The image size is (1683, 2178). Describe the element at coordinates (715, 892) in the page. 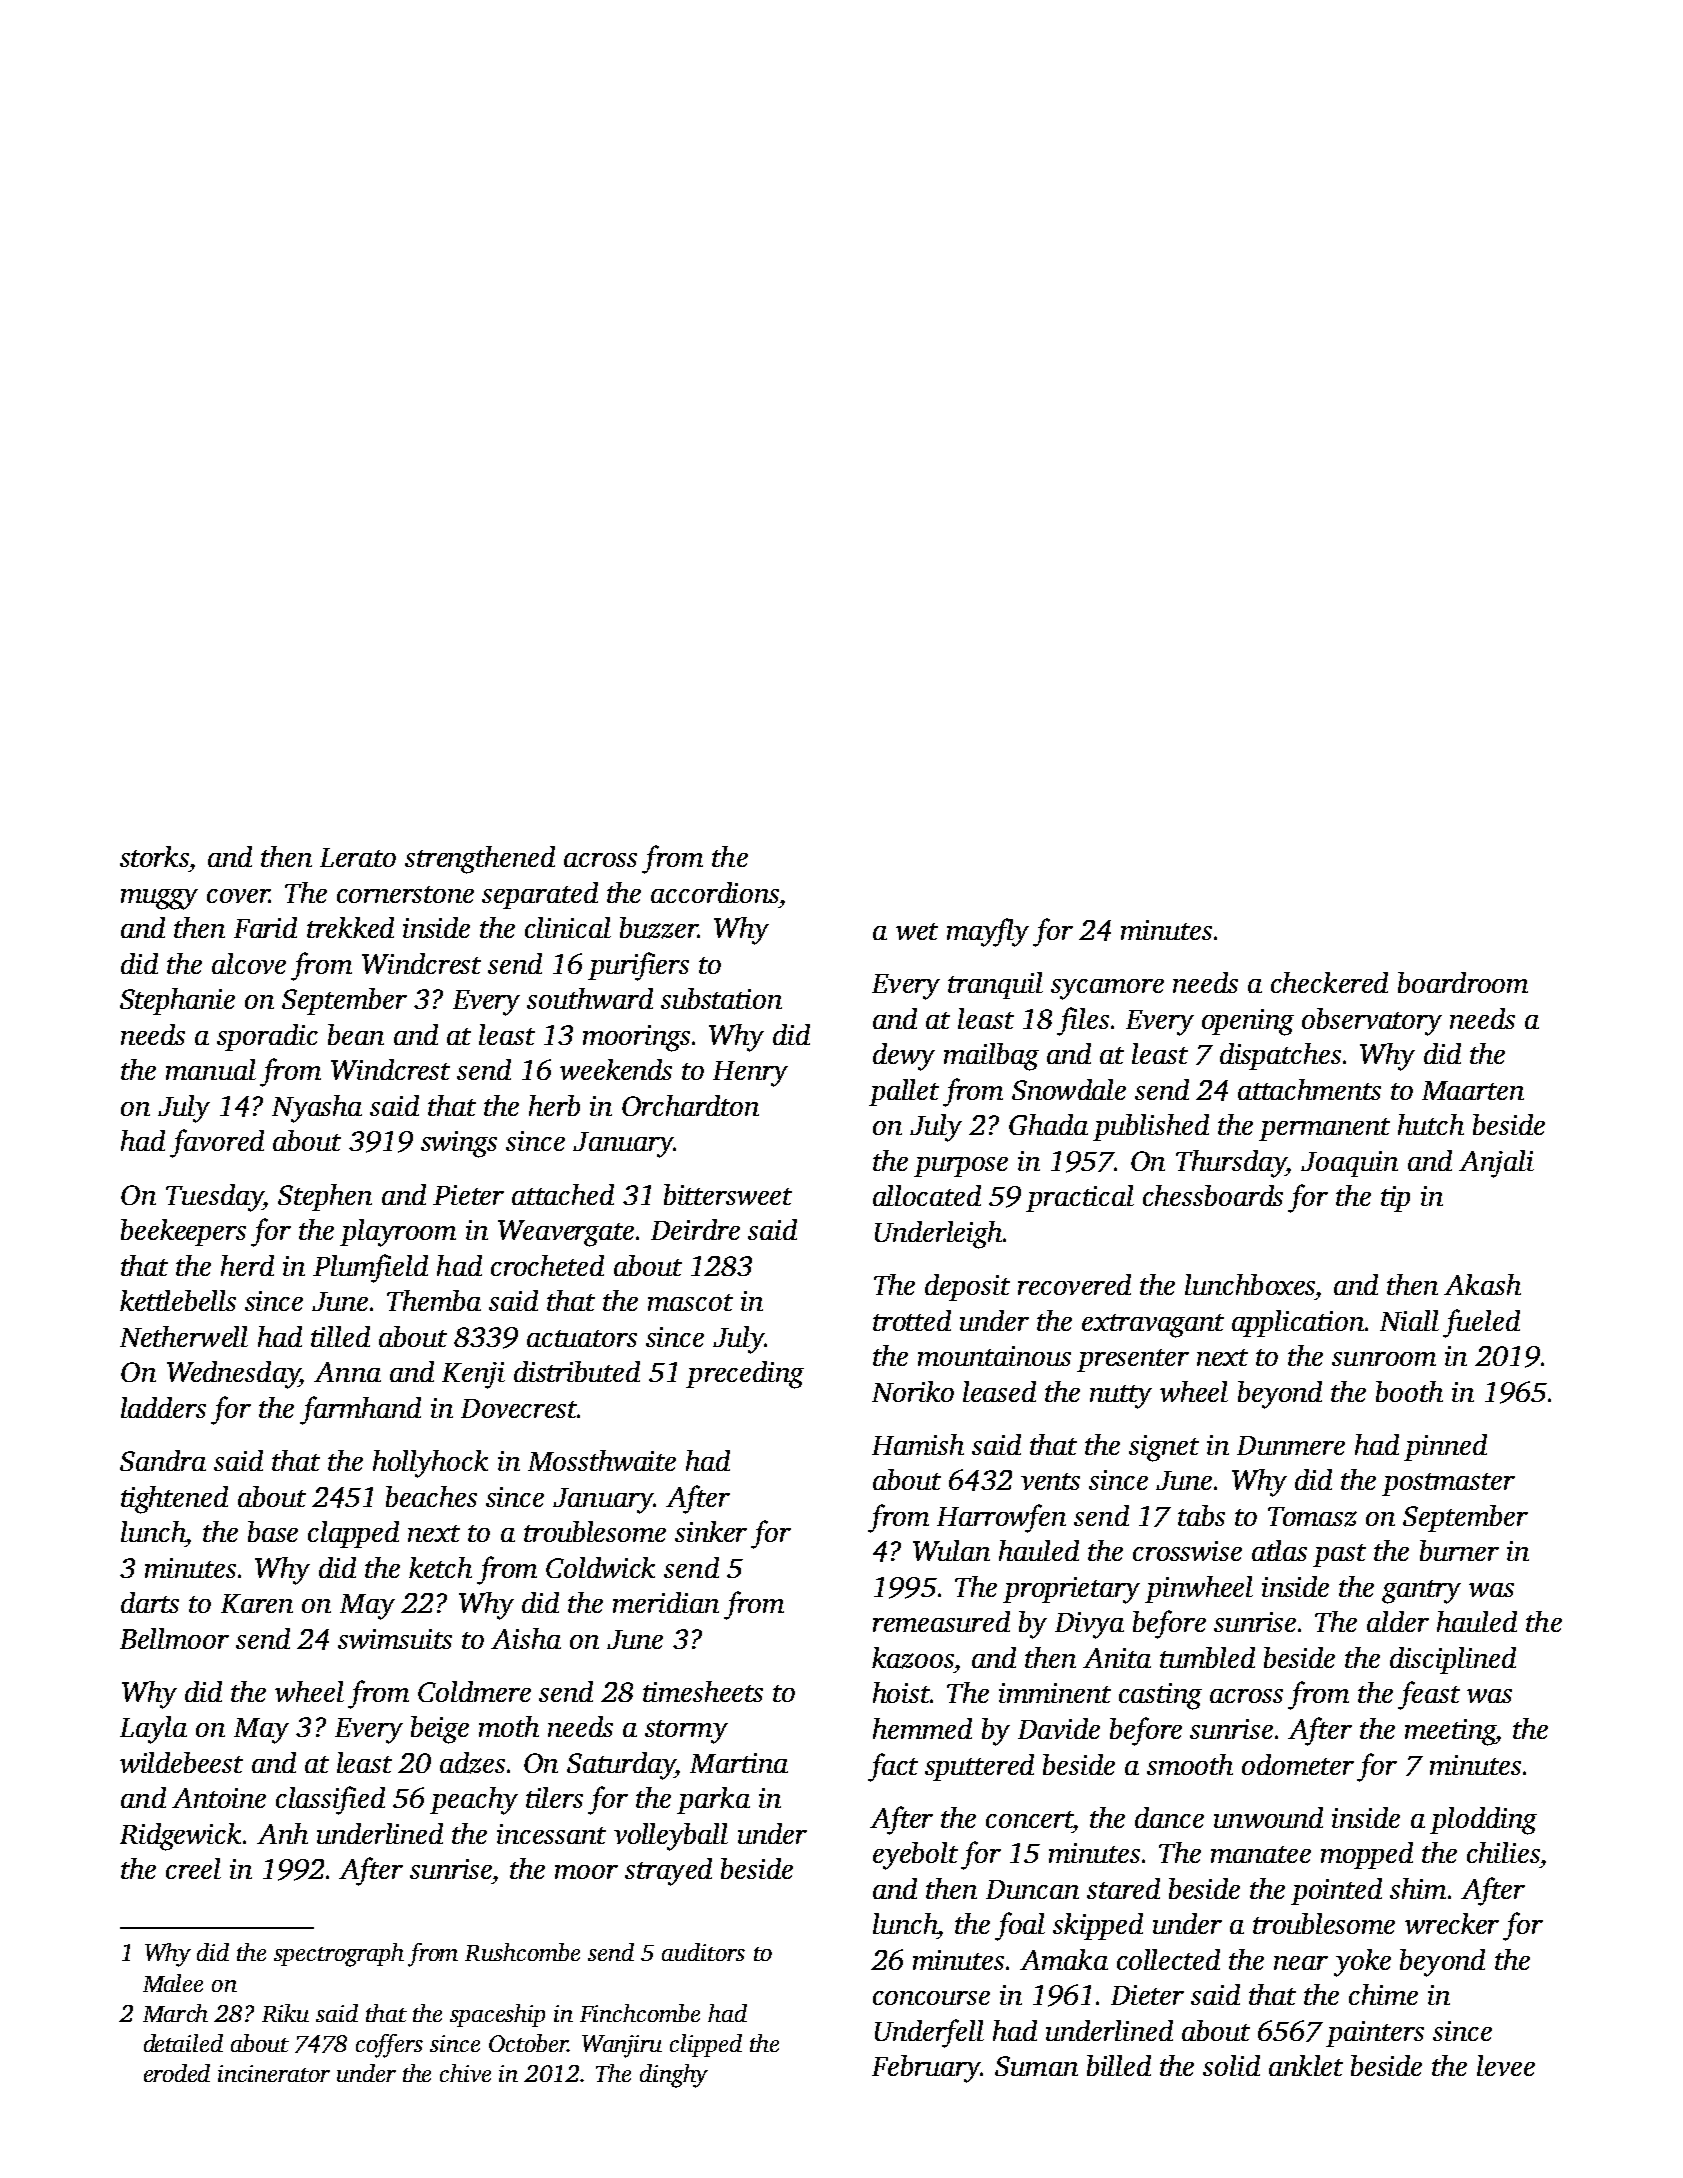

I see `accordions` at that location.
